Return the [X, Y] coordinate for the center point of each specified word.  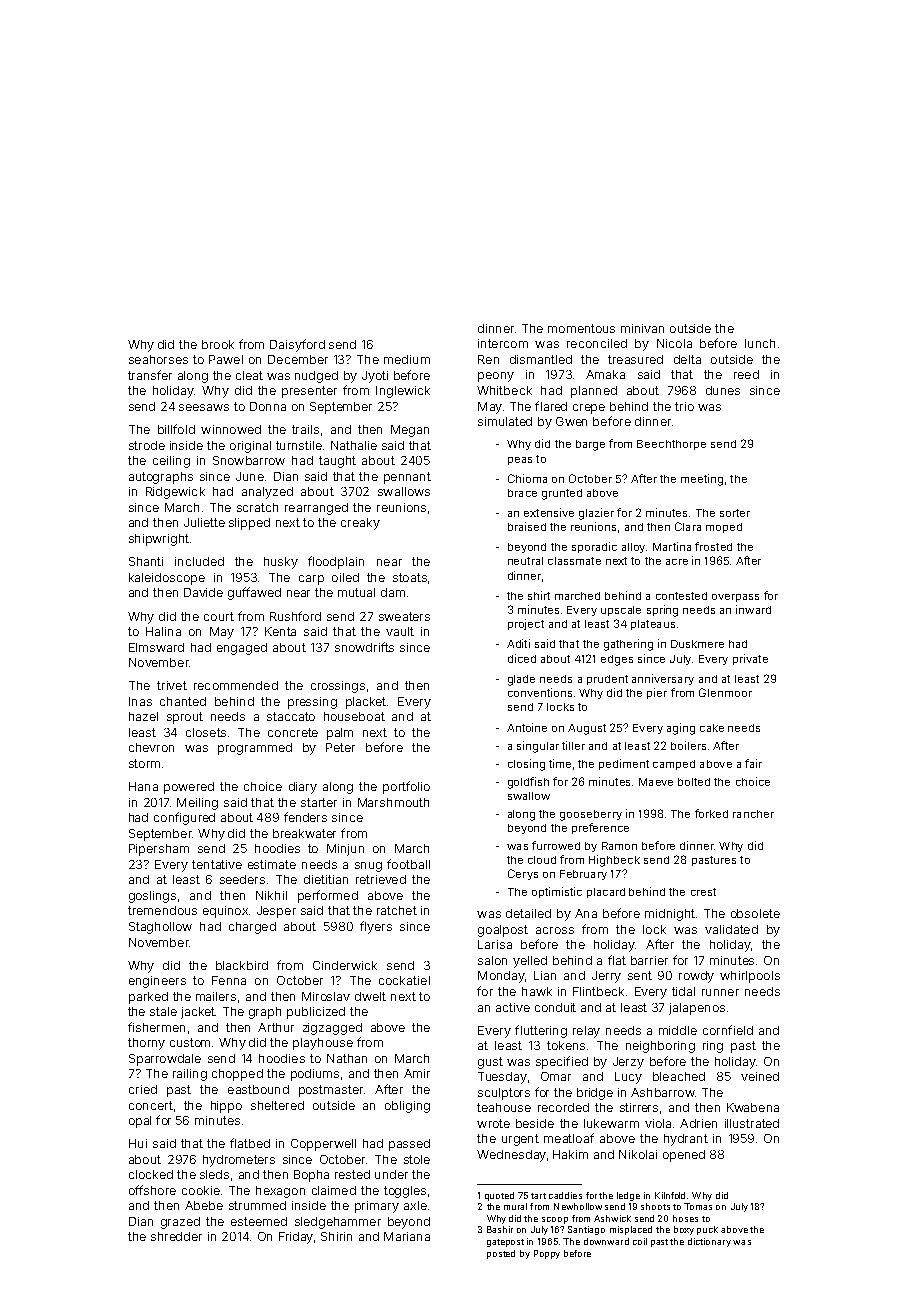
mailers [216, 996]
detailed [528, 913]
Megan [410, 431]
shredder [176, 1236]
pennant [407, 478]
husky [281, 563]
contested [681, 596]
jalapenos [697, 1009]
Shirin [336, 1236]
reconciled [597, 343]
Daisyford [297, 345]
